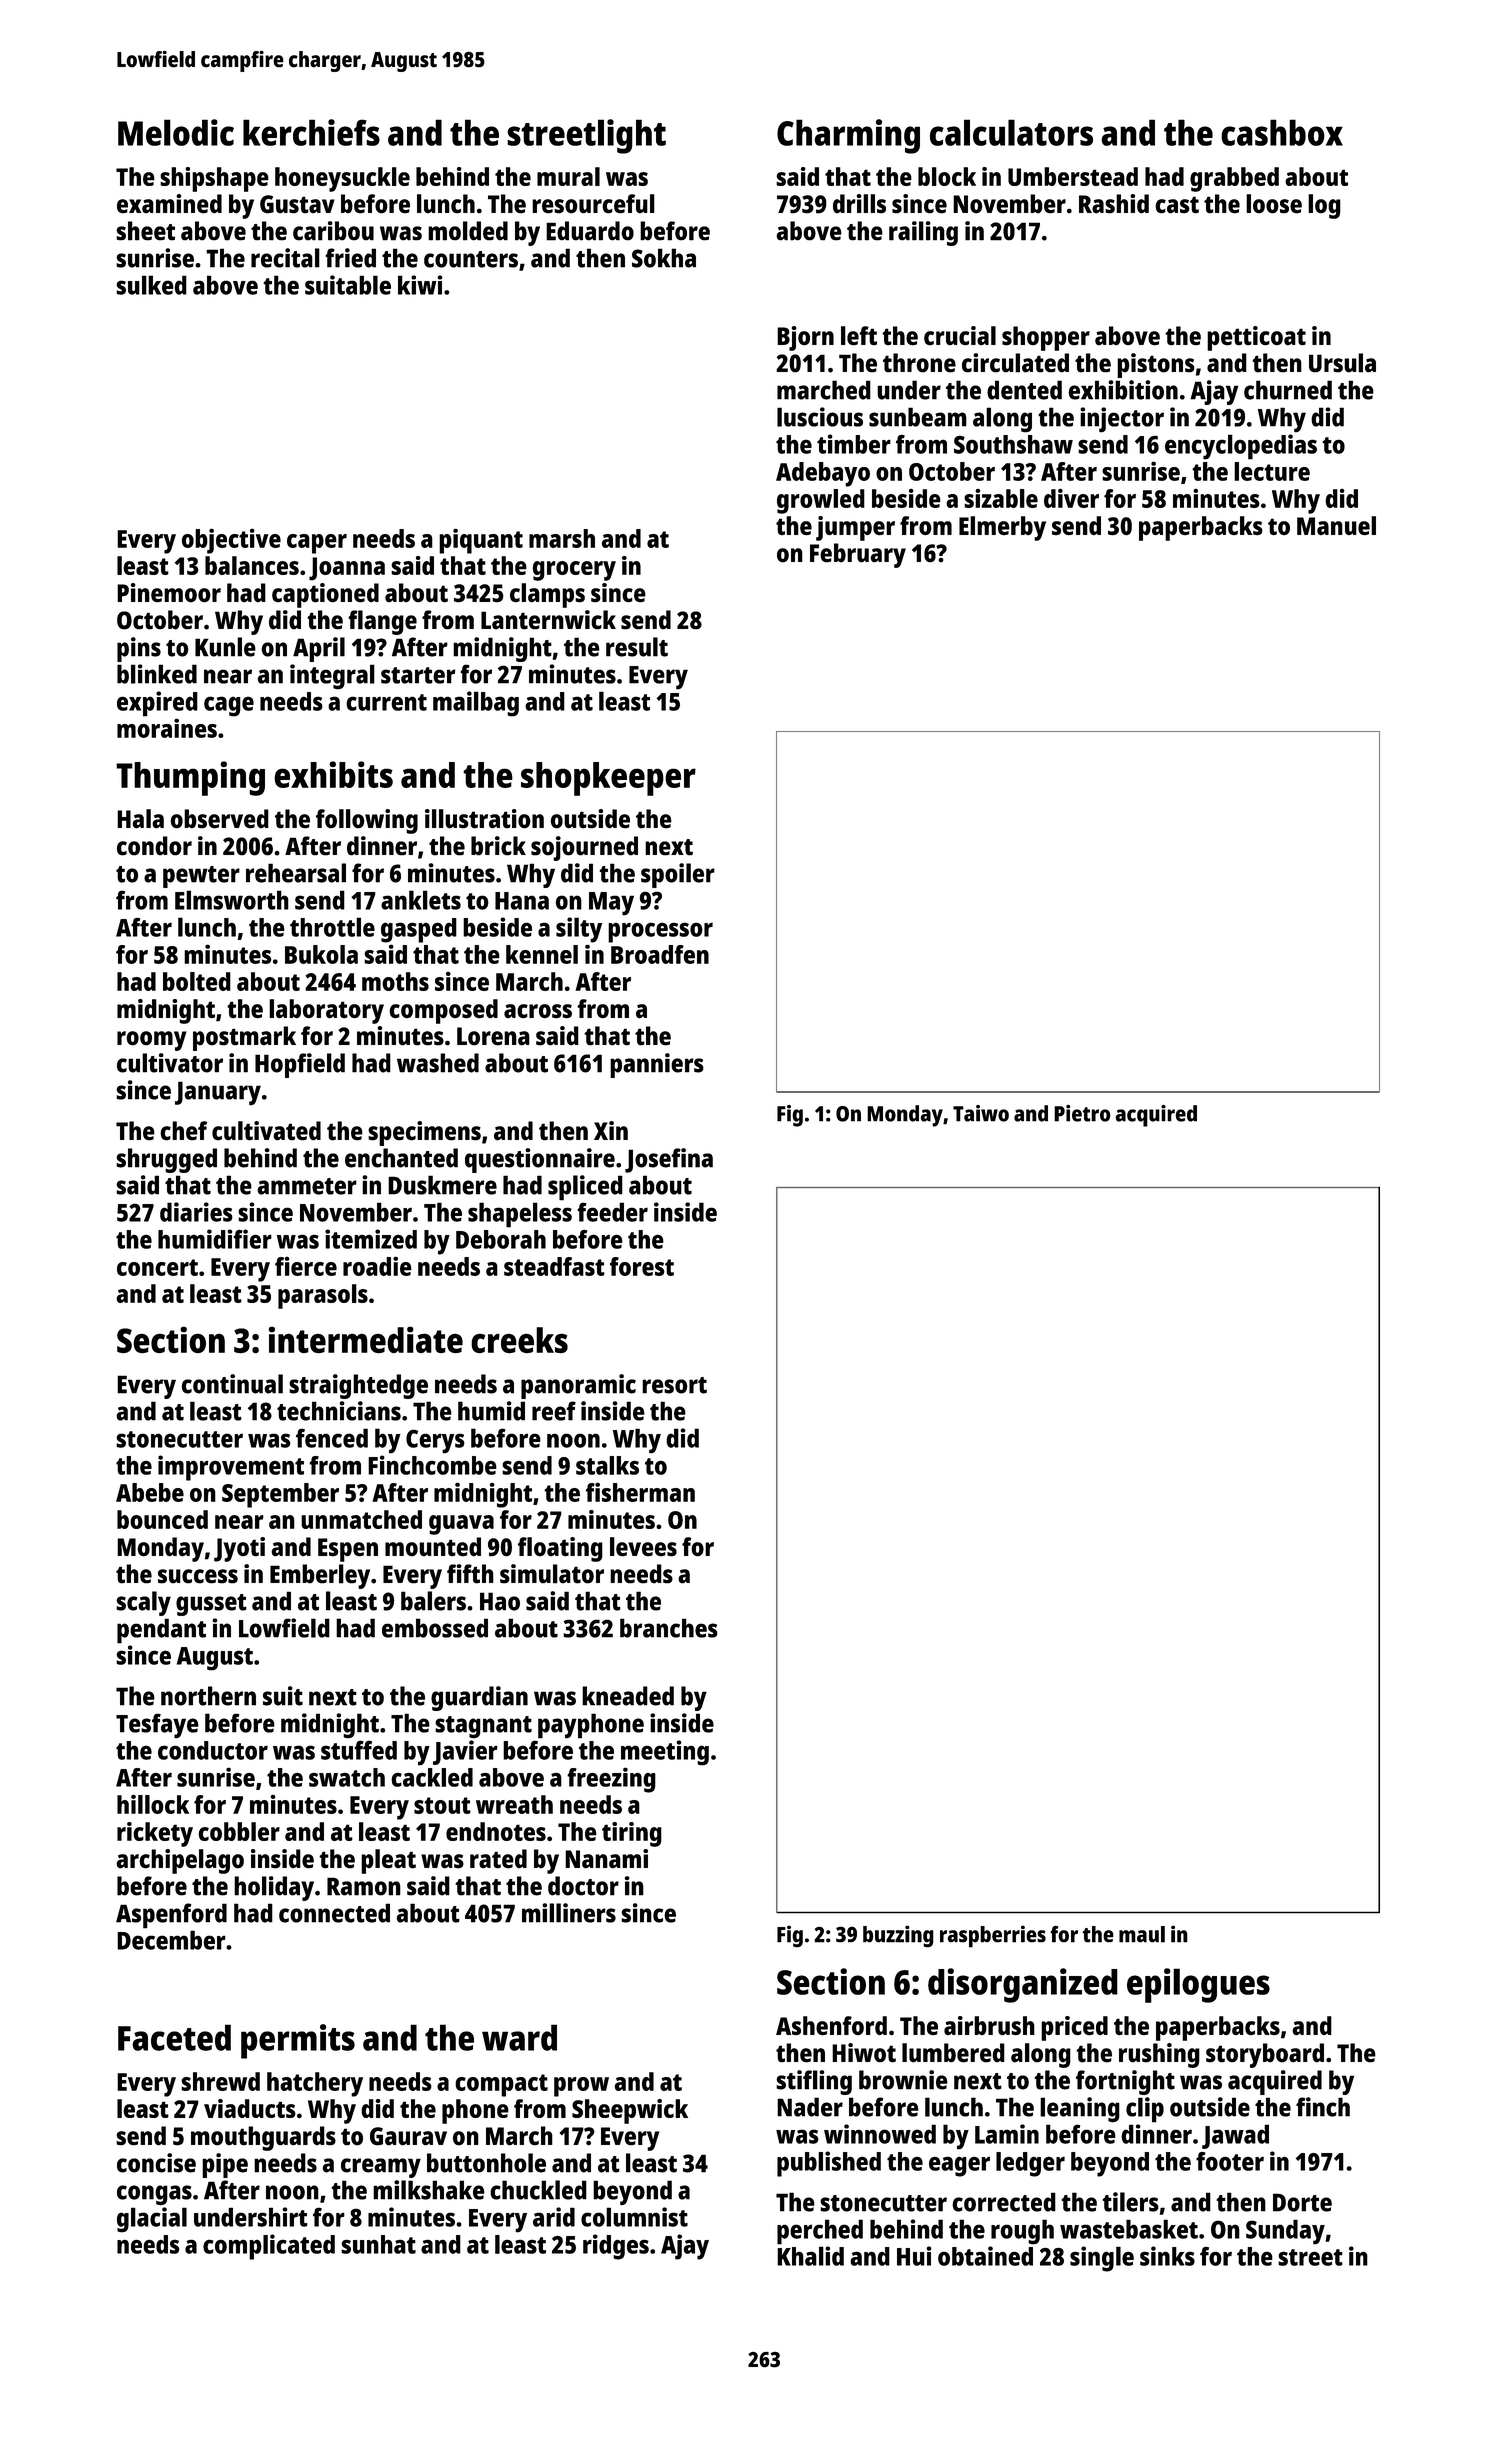 This page has height=2464, width=1496. I want to click on loose, so click(1274, 204).
